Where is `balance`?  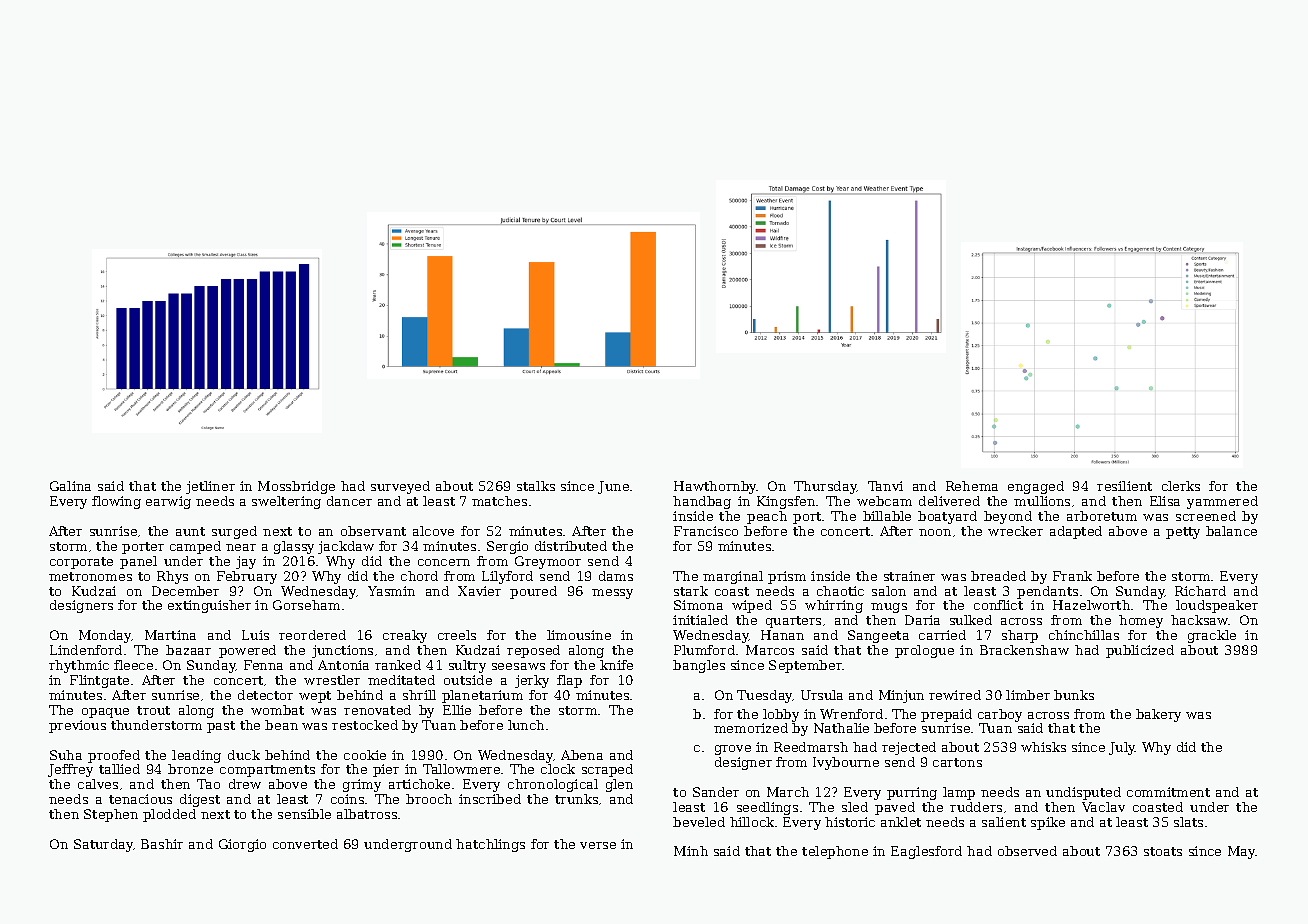
balance is located at coordinates (1231, 531).
